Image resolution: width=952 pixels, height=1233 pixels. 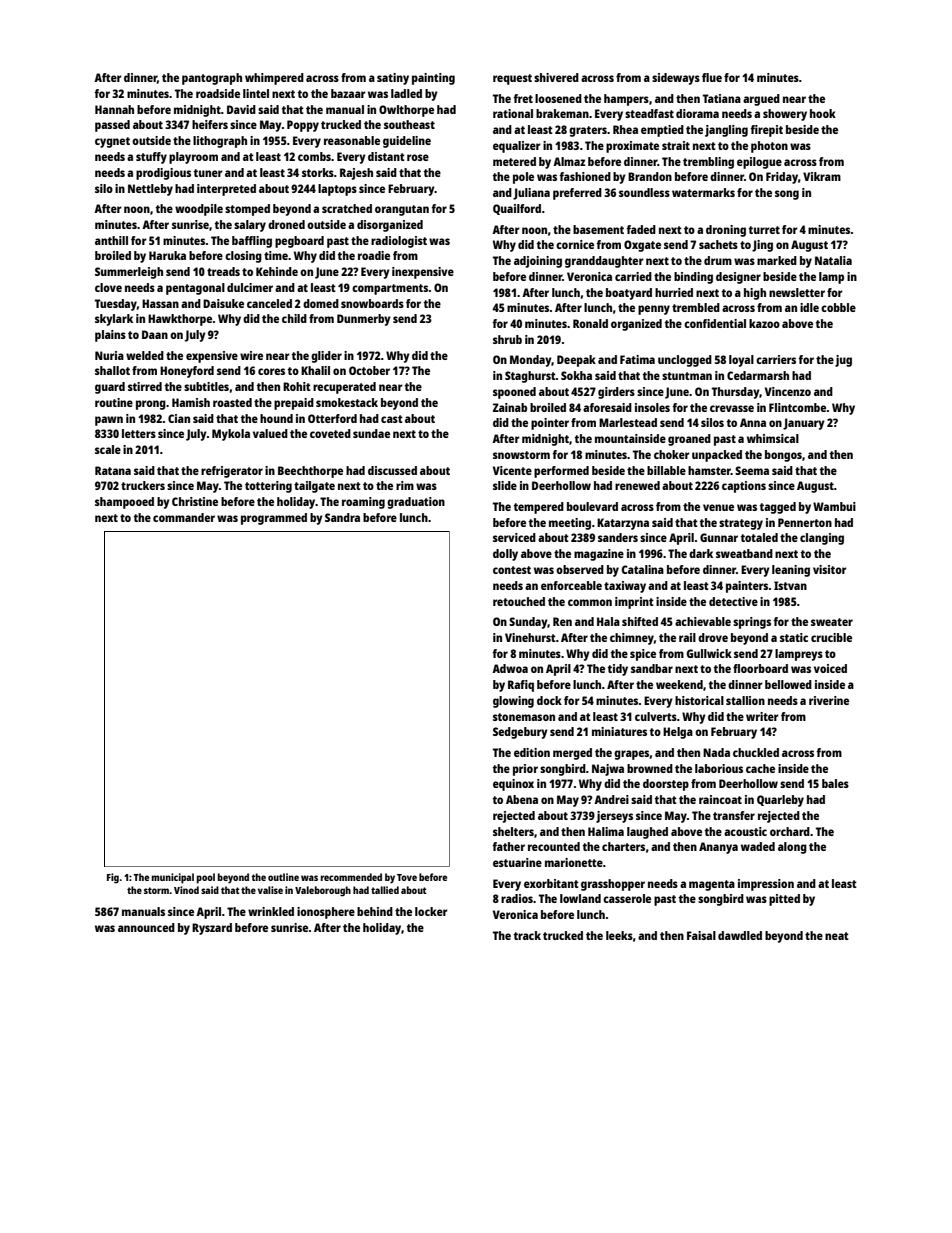 What do you see at coordinates (701, 935) in the image?
I see `Faisal` at bounding box center [701, 935].
